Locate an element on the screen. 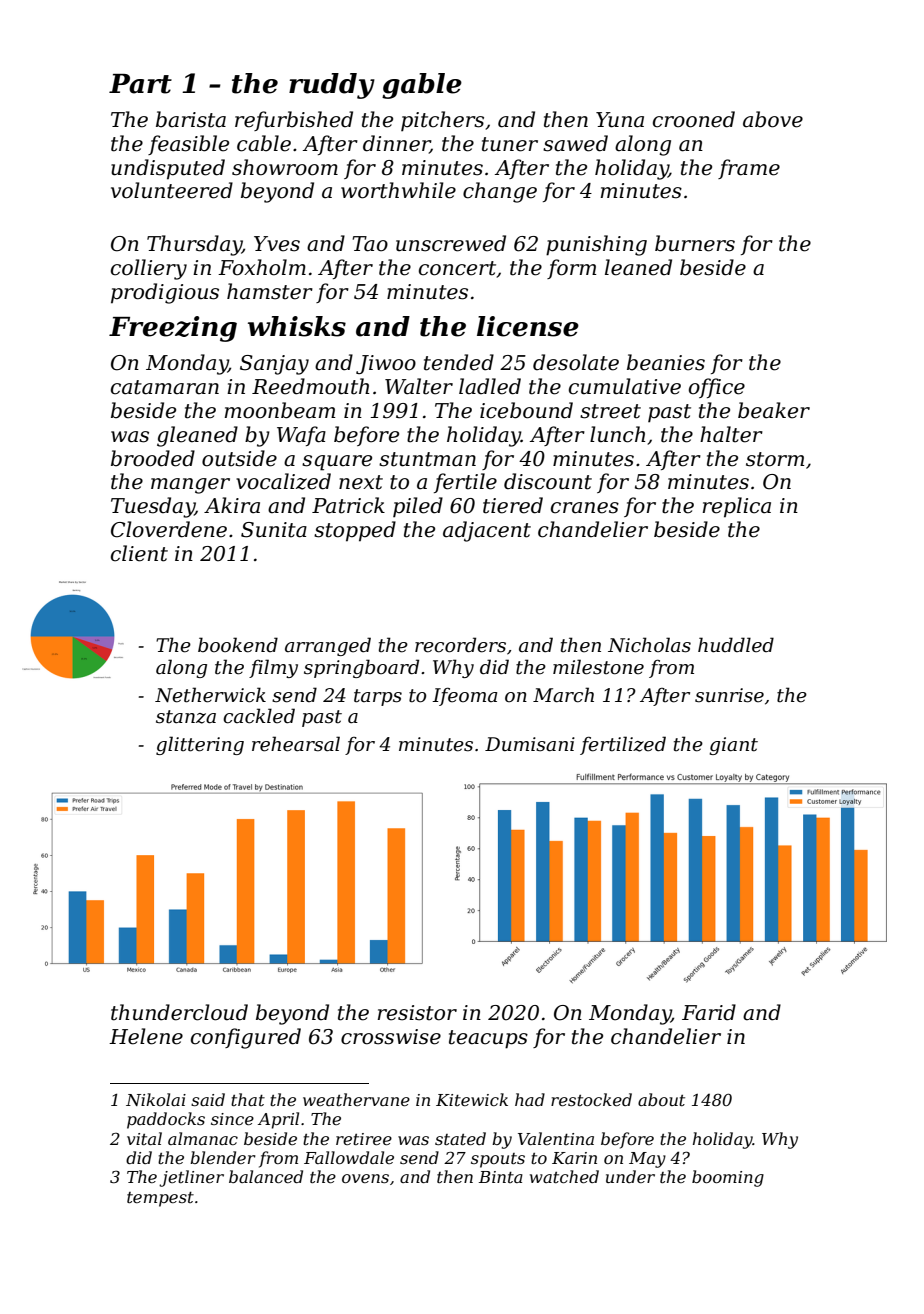 The width and height of the screenshot is (924, 1314). teacups is located at coordinates (488, 1039).
